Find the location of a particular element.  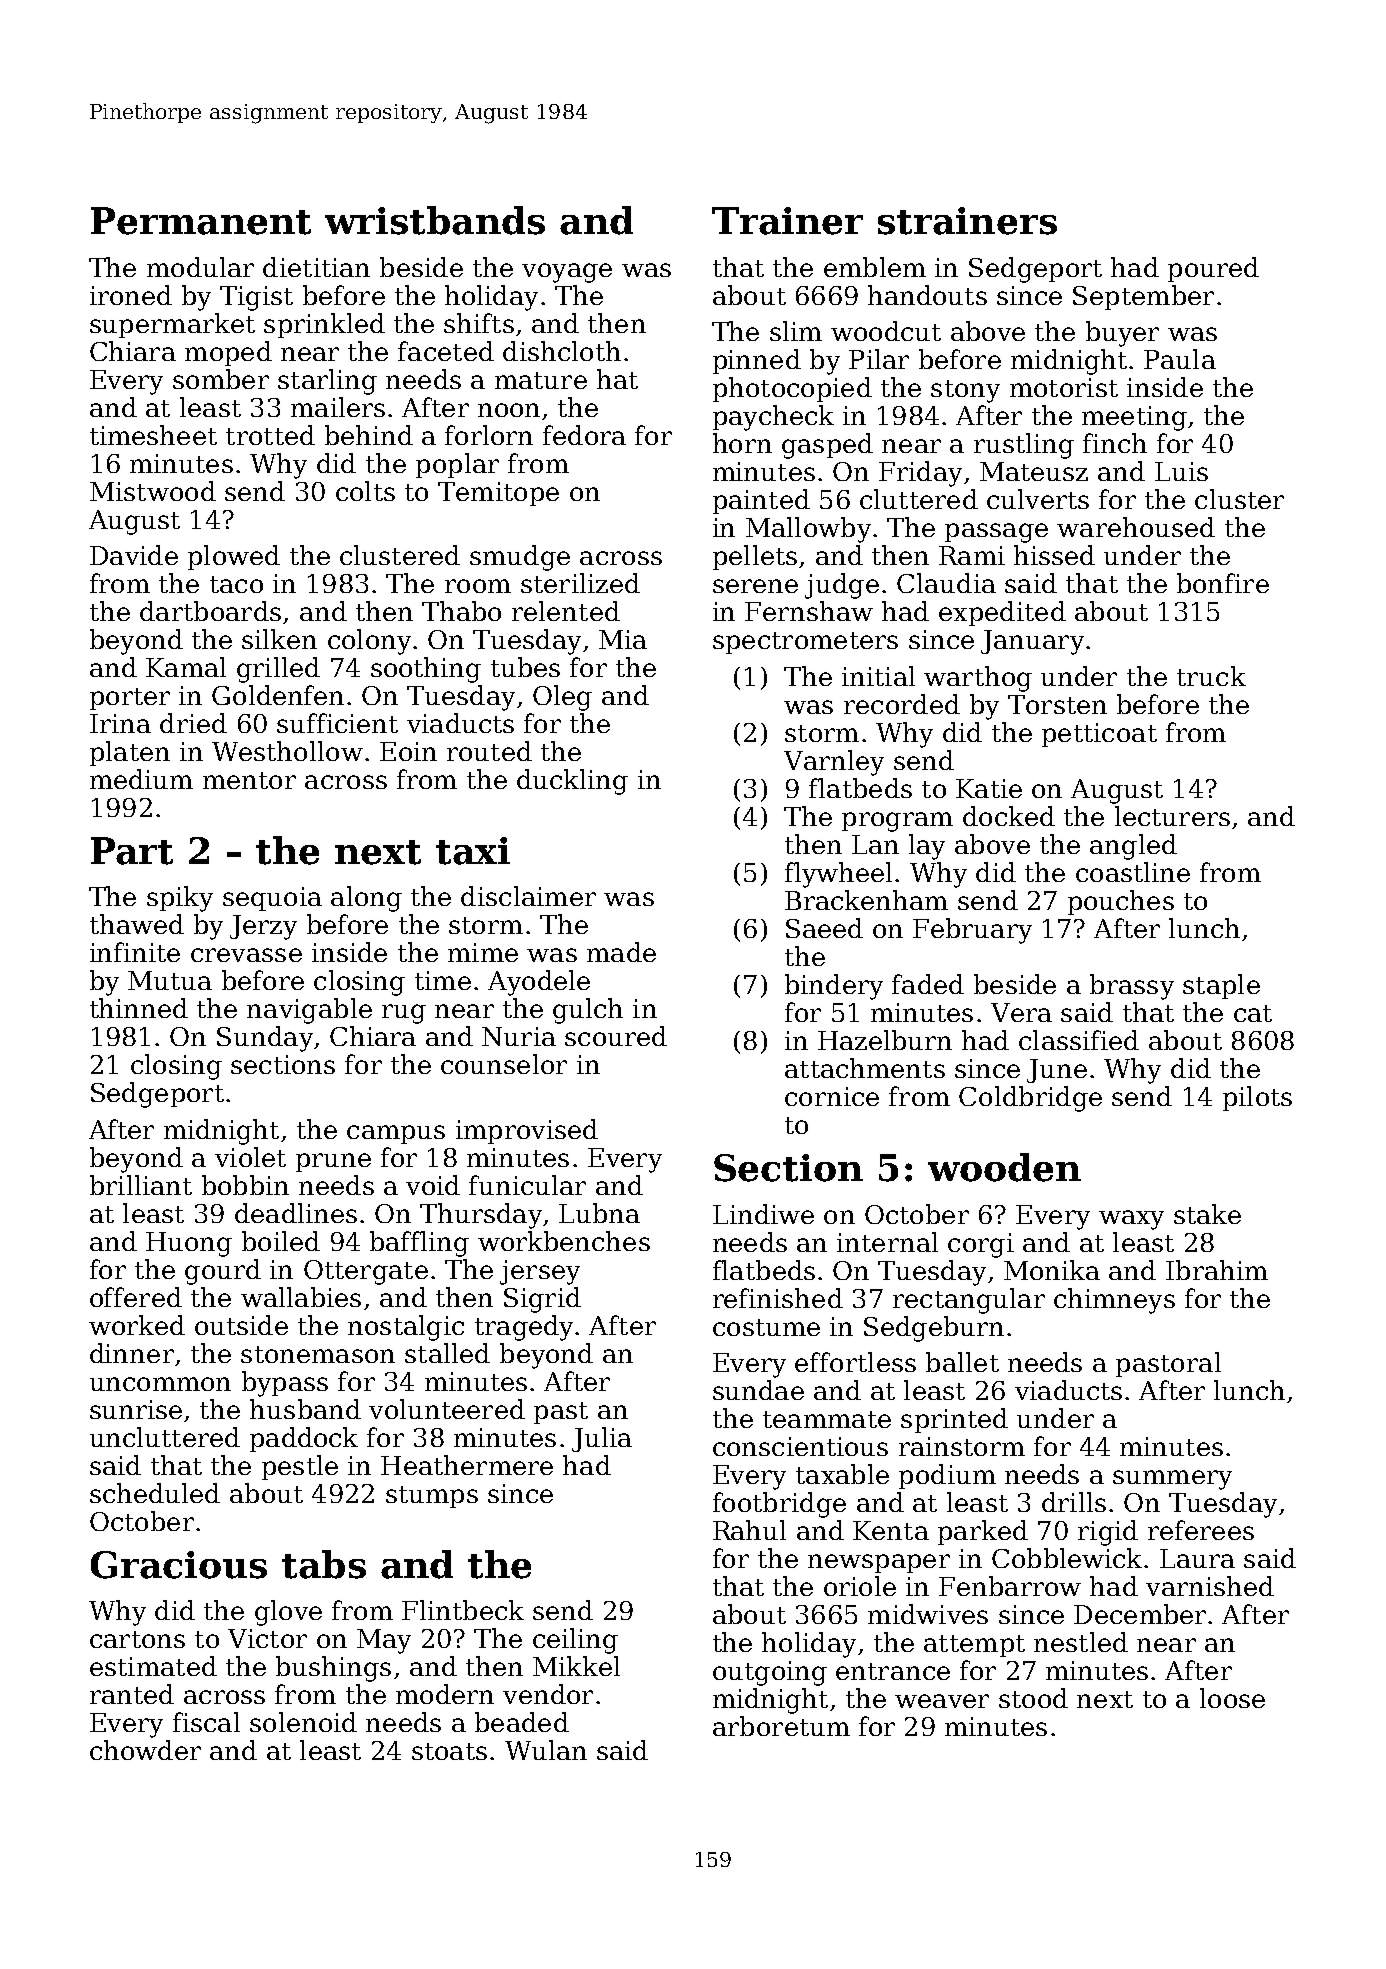

spectrometers is located at coordinates (805, 643).
